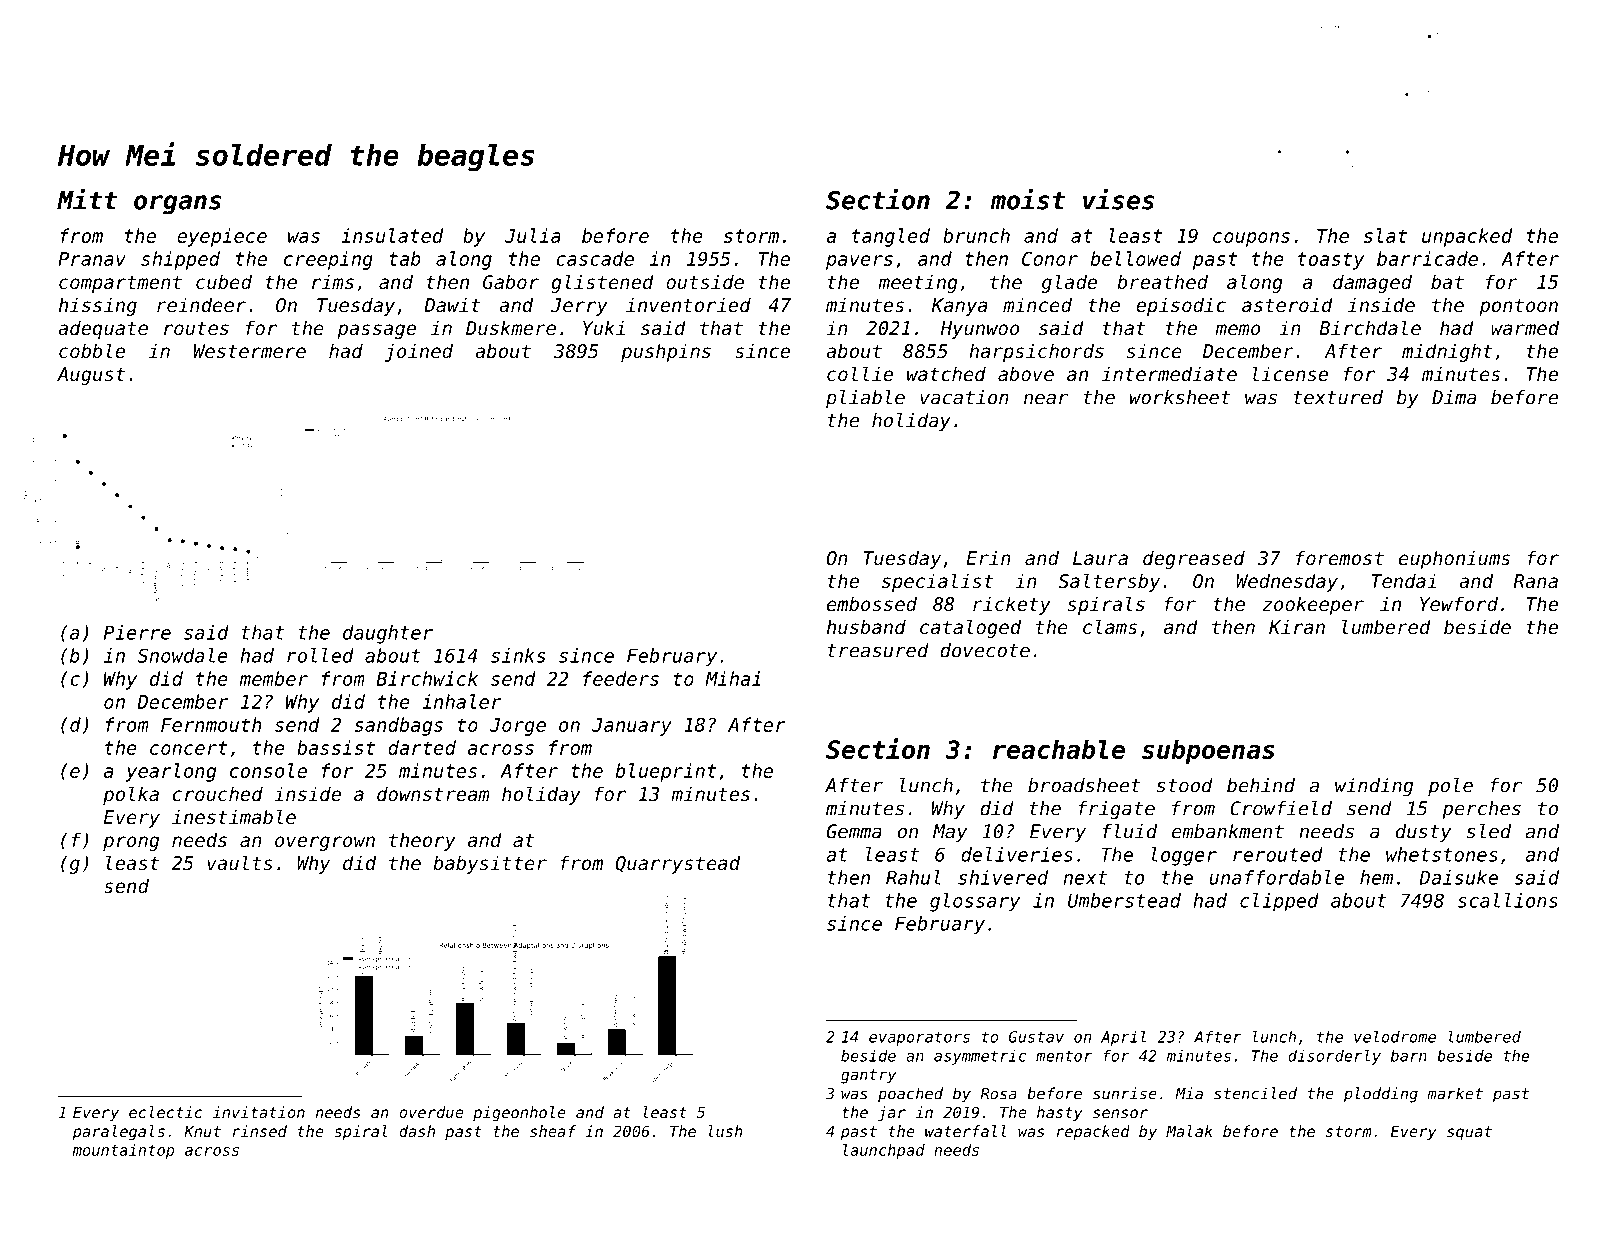 The height and width of the screenshot is (1250, 1617). What do you see at coordinates (868, 1076) in the screenshot?
I see `gantry` at bounding box center [868, 1076].
